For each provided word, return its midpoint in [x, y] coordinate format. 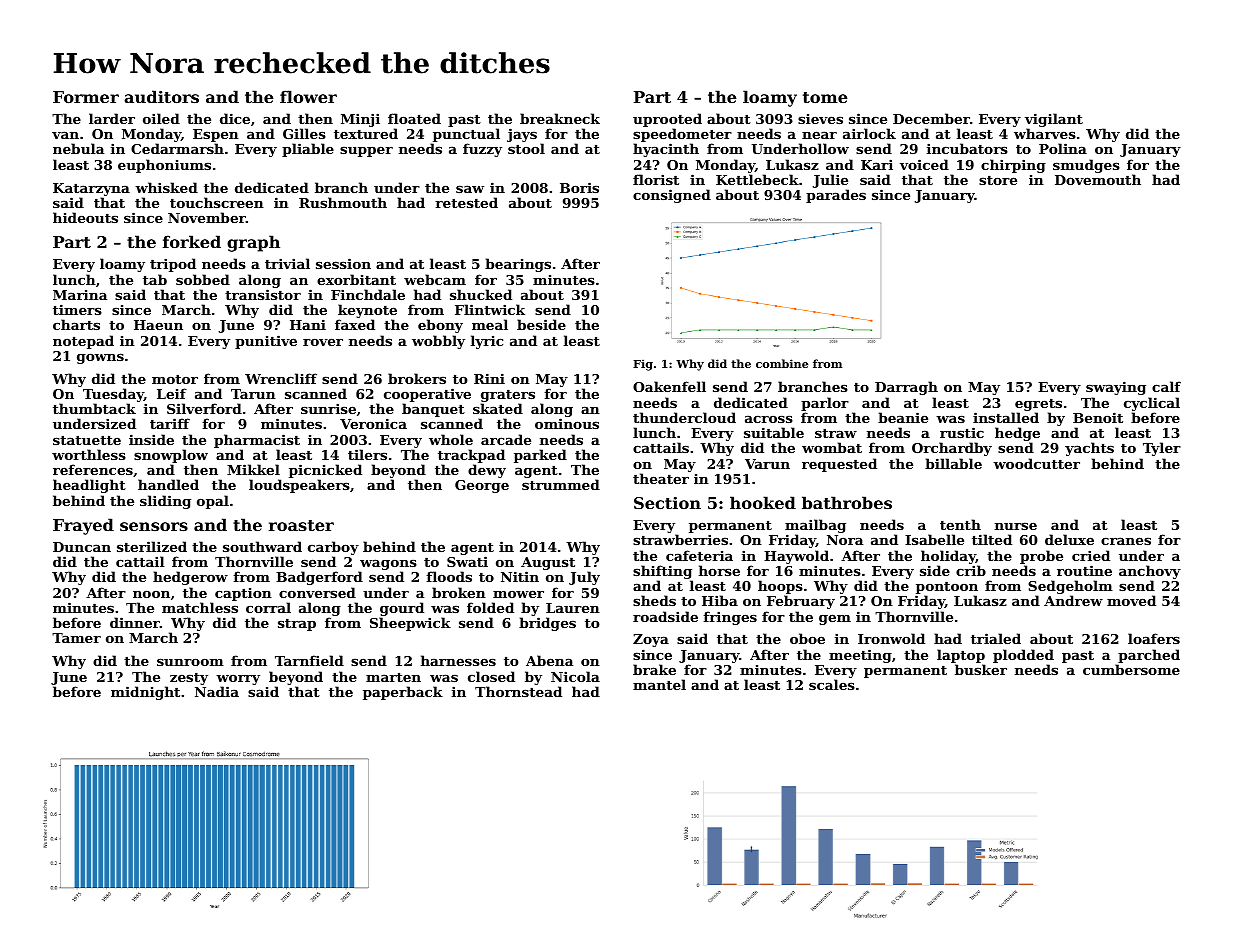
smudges [1086, 166]
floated [414, 118]
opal [213, 502]
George [482, 486]
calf [1166, 386]
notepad [83, 342]
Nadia [217, 691]
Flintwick [490, 309]
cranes [1126, 541]
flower [308, 96]
